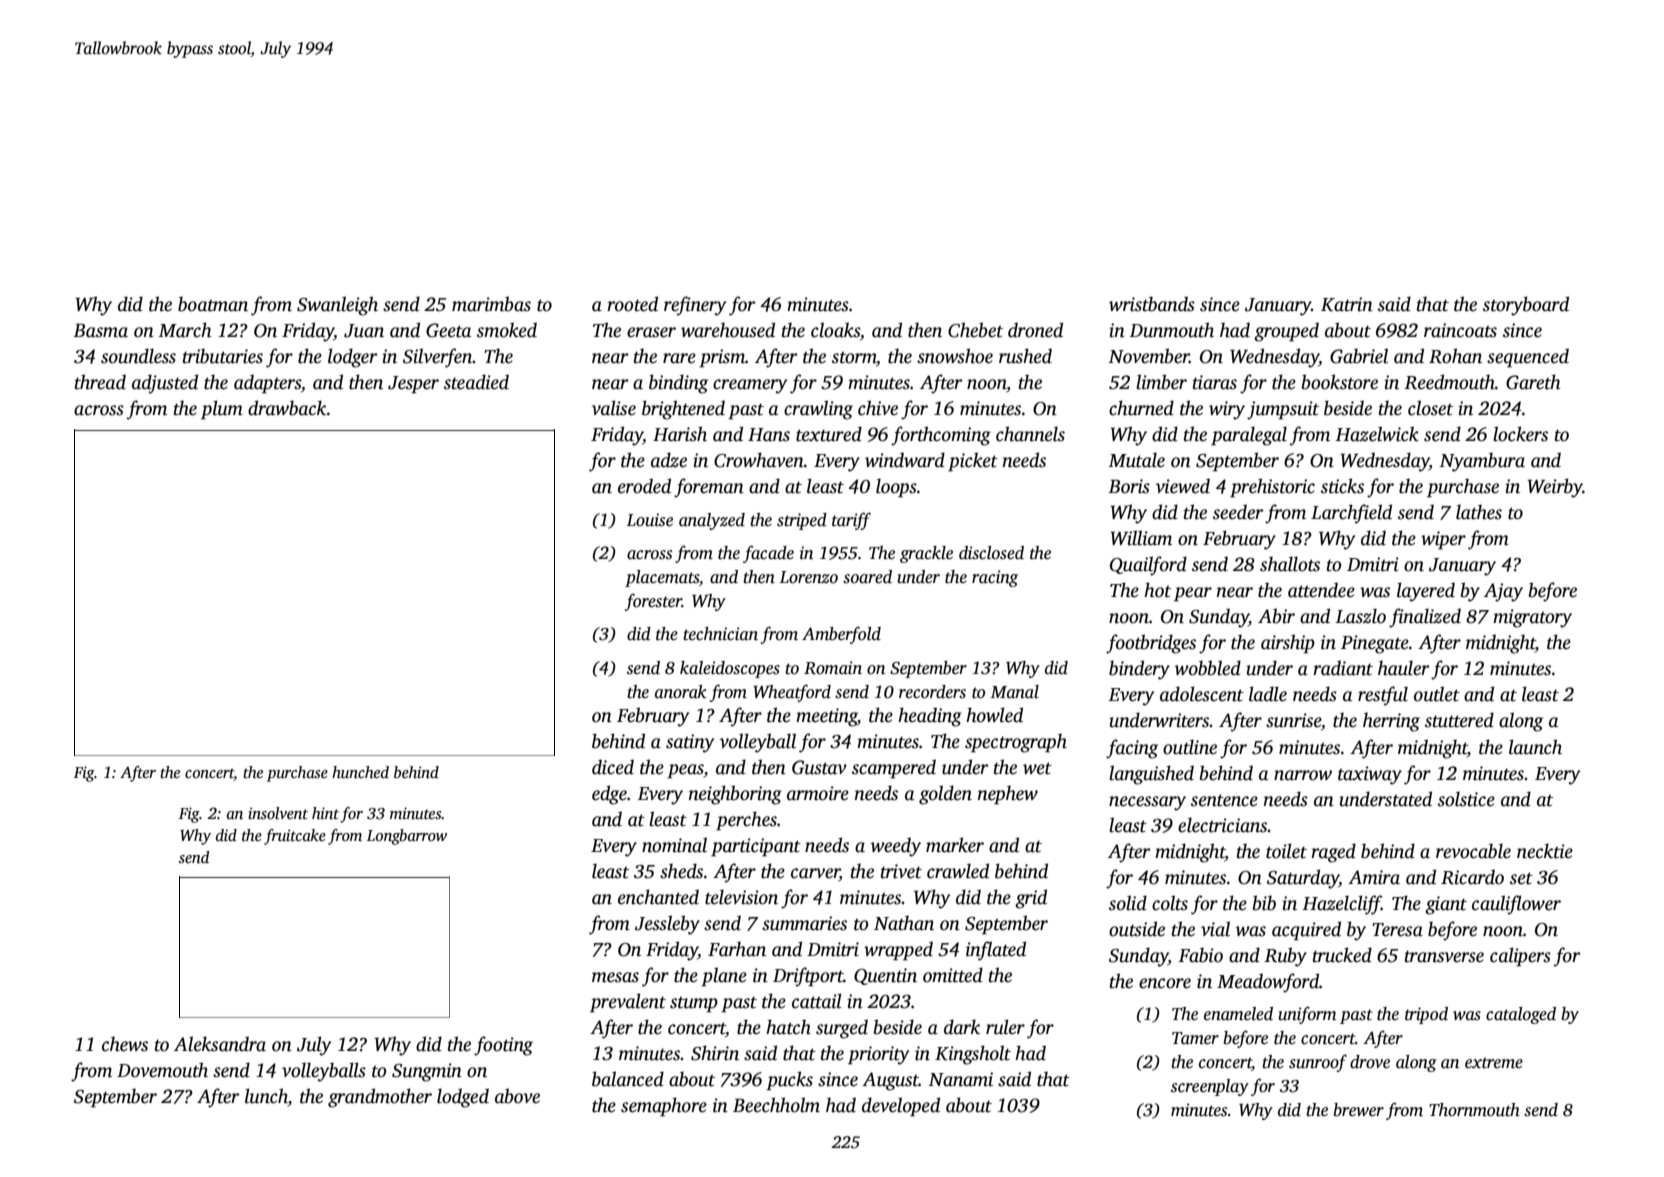 Image resolution: width=1664 pixels, height=1177 pixels. I want to click on brewer, so click(1358, 1110).
